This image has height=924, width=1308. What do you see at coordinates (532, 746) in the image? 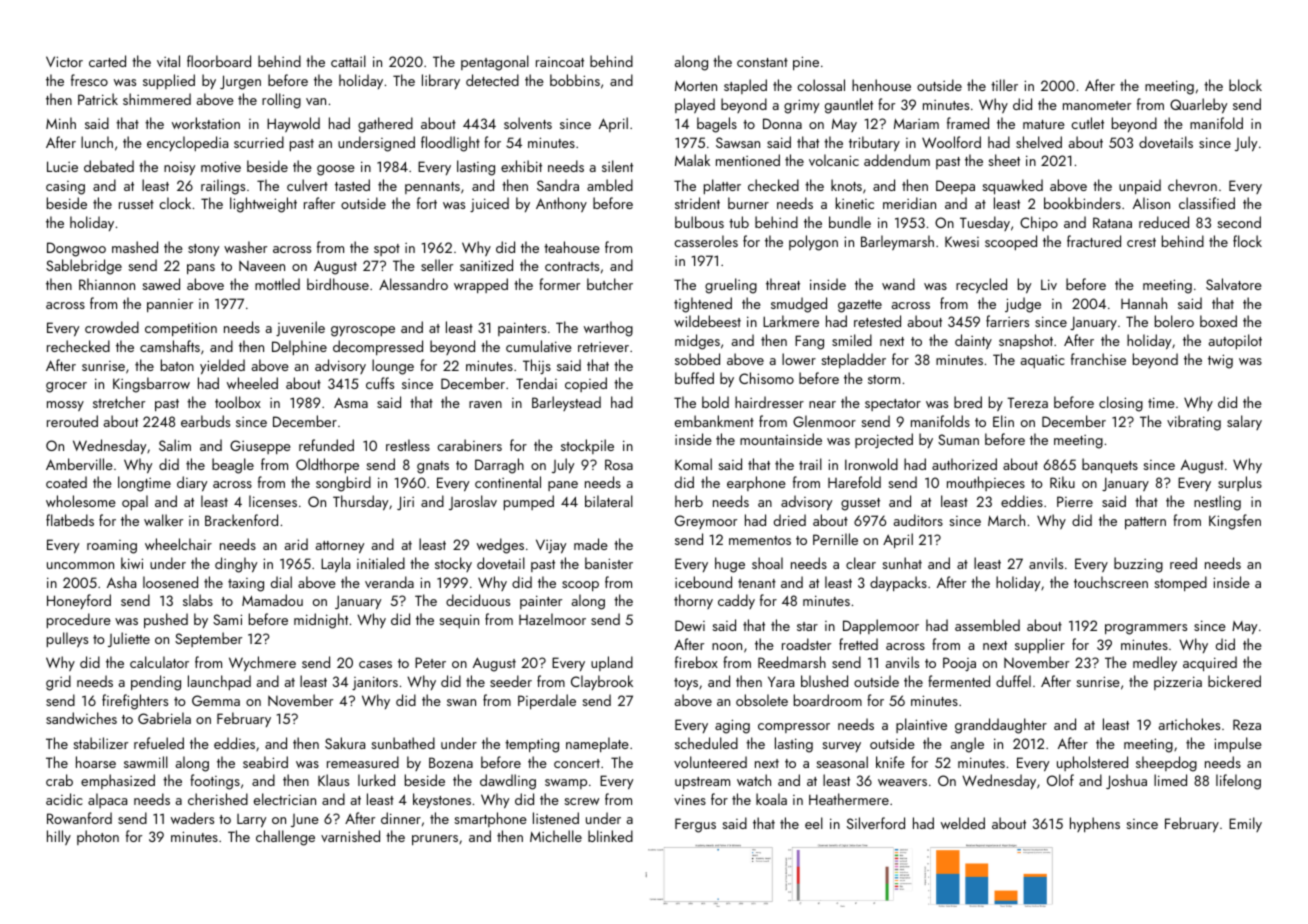
I see `tempting` at bounding box center [532, 746].
